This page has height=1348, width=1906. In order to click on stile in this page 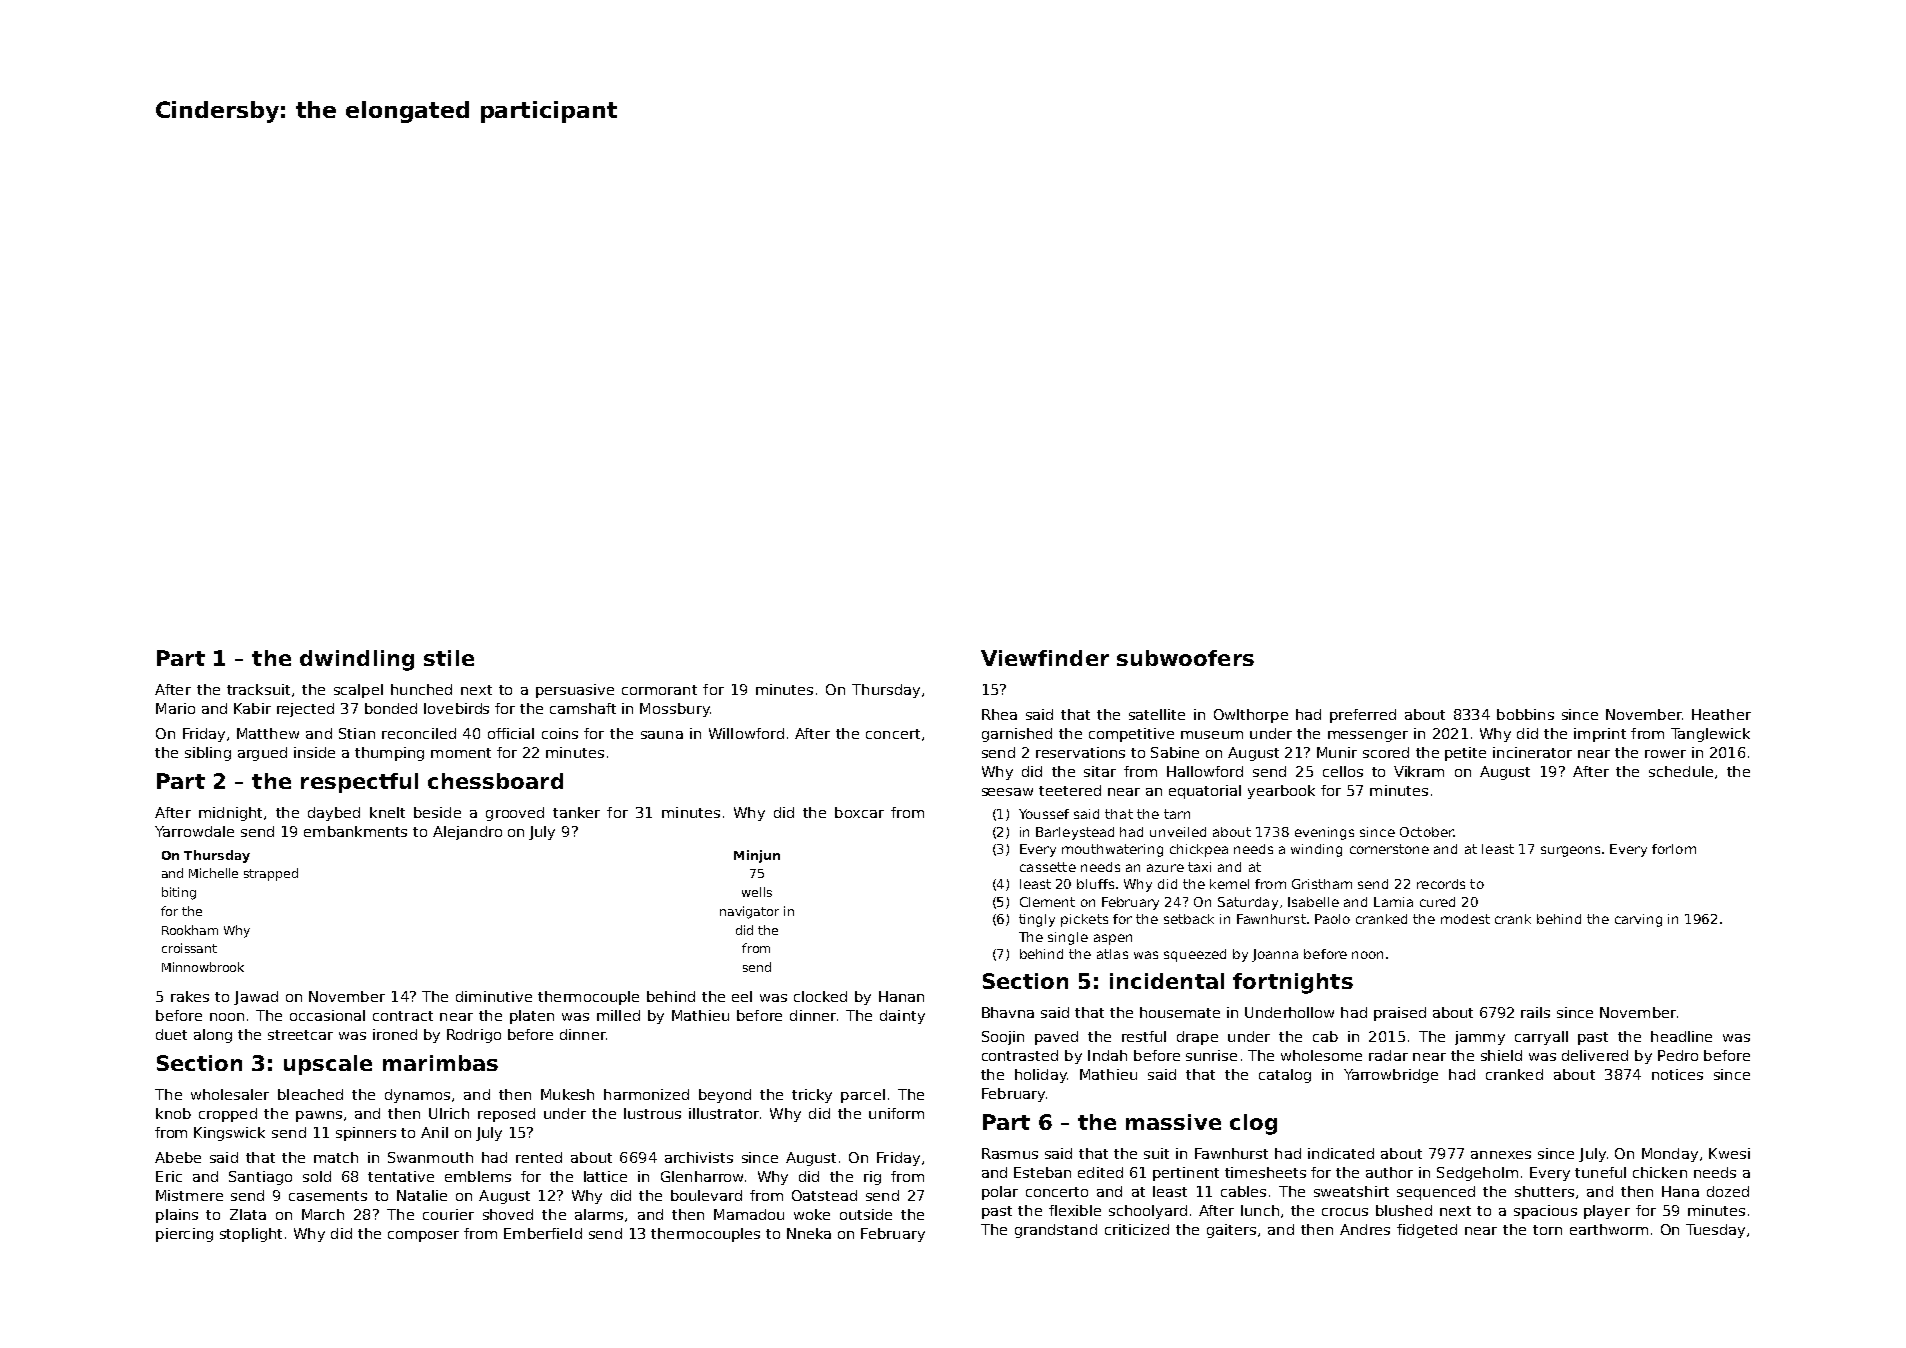, I will do `click(449, 658)`.
